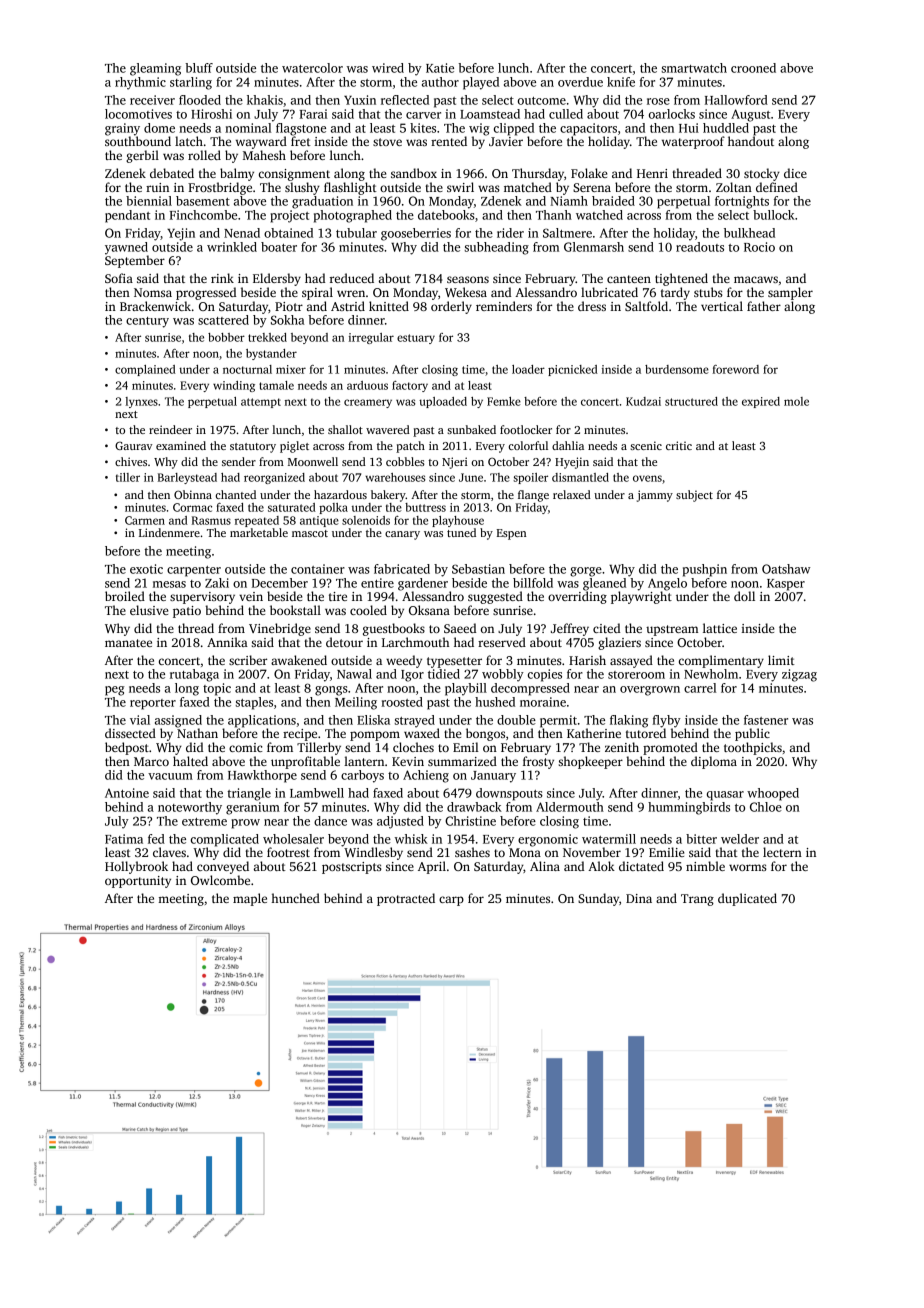  Describe the element at coordinates (142, 156) in the page. I see `gerbil` at that location.
